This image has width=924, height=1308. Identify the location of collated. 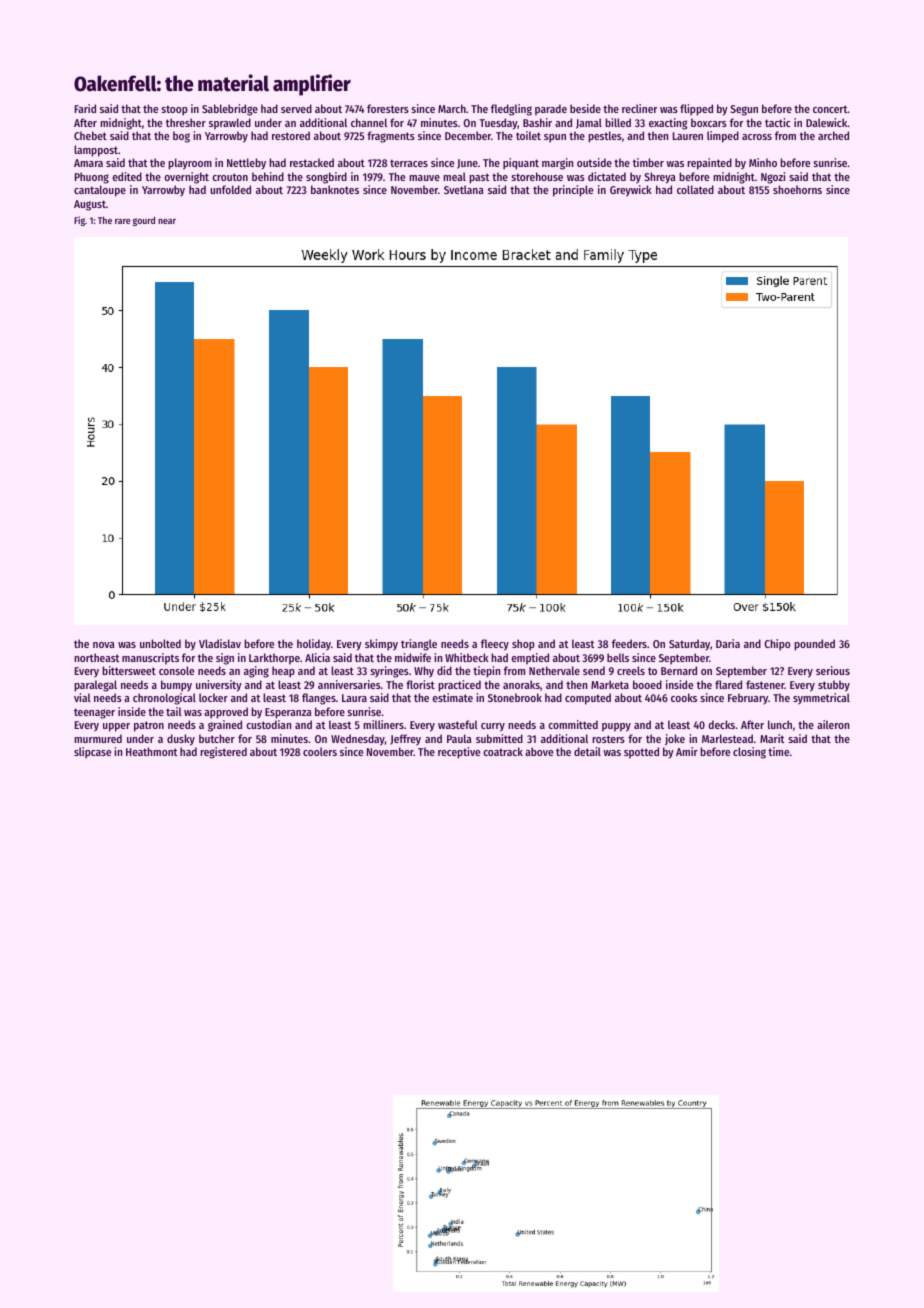
(695, 189).
